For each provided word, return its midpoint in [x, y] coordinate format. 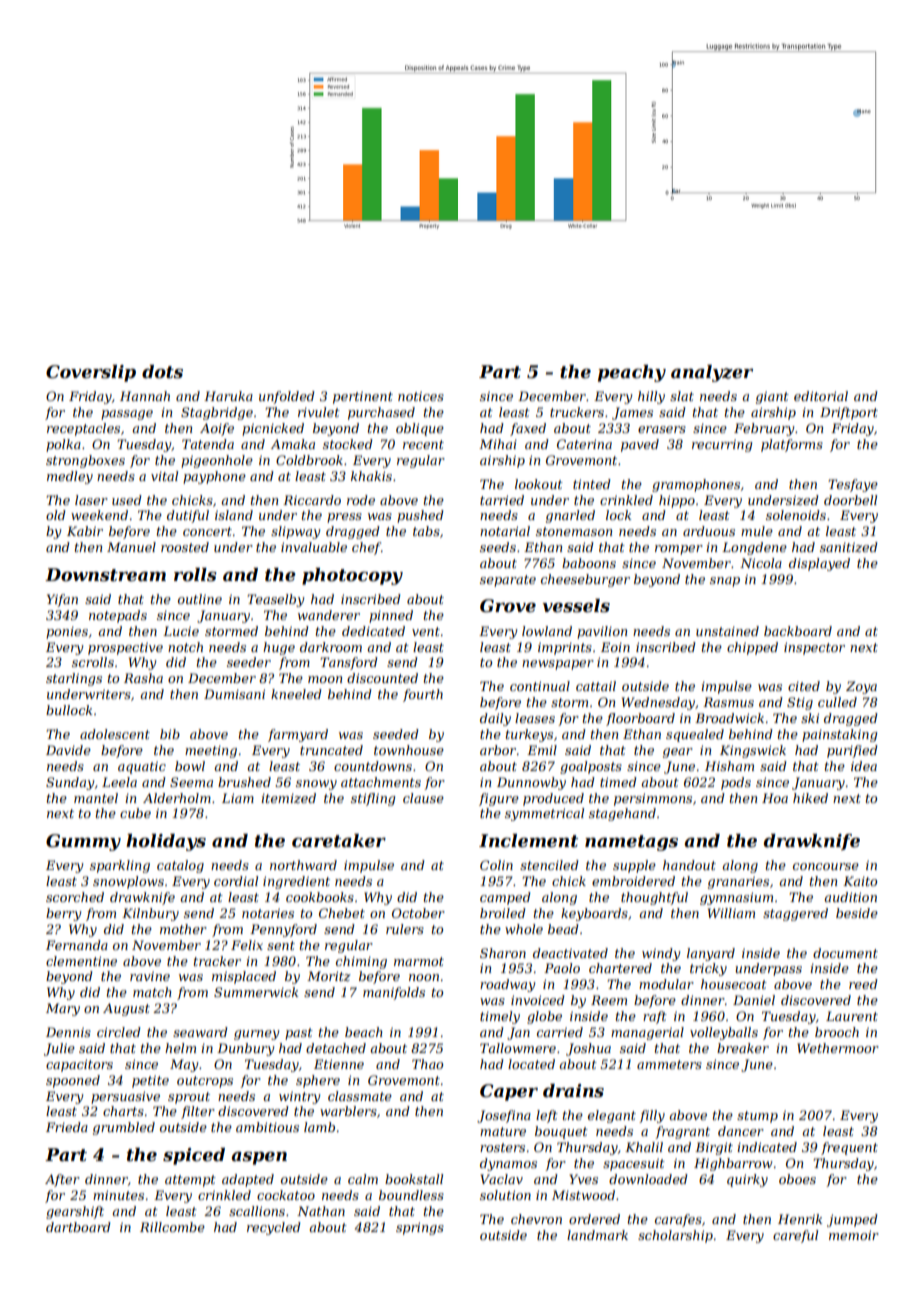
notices [421, 396]
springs [420, 1228]
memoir [854, 1235]
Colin [496, 865]
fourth [423, 695]
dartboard [78, 1227]
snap [725, 582]
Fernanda [77, 945]
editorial [821, 396]
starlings [74, 679]
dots [162, 372]
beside [857, 913]
